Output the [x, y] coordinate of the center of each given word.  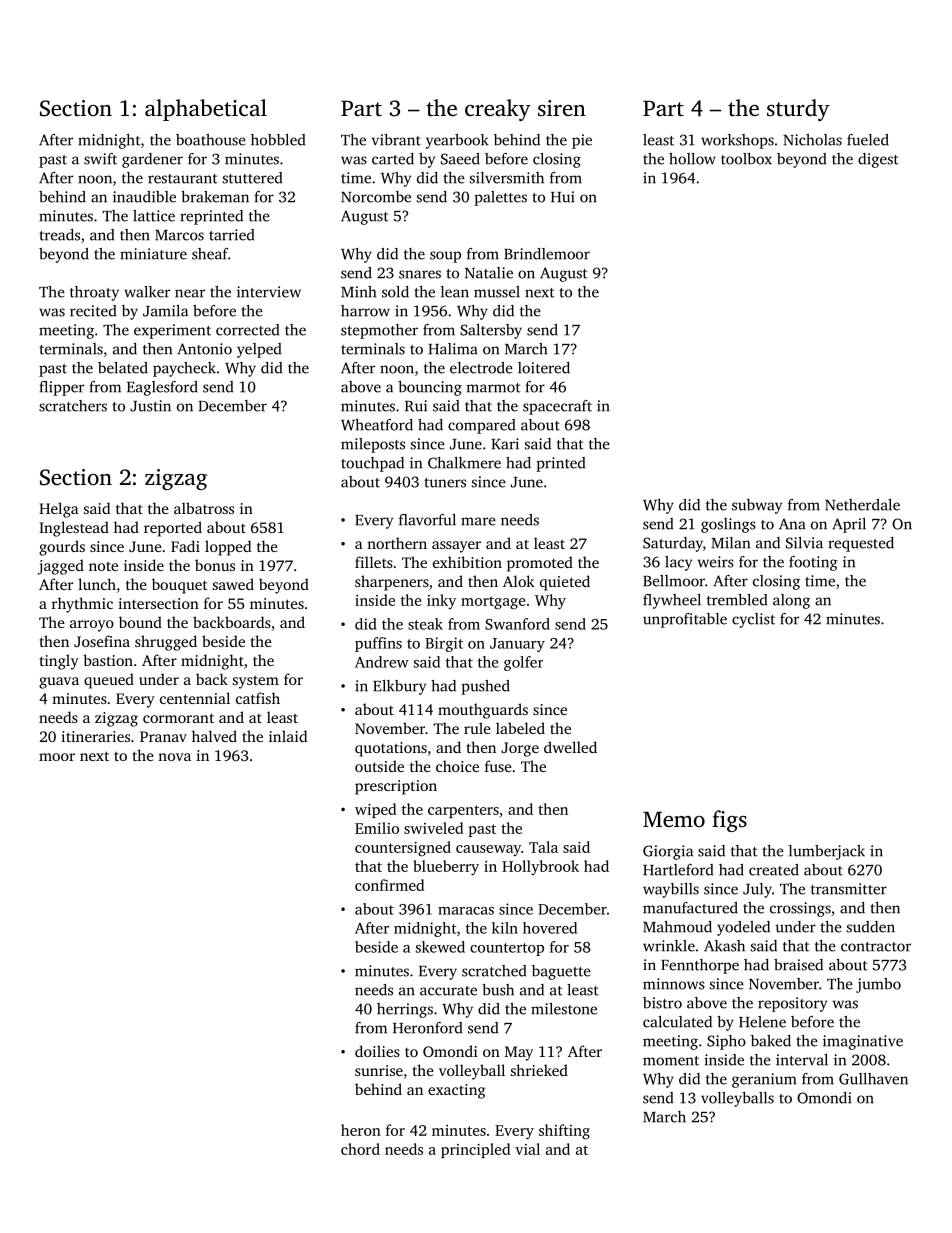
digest [878, 160]
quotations [391, 749]
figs [729, 821]
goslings [728, 525]
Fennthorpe [700, 966]
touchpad [372, 464]
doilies [377, 1051]
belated [123, 368]
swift [100, 159]
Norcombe [376, 197]
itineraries [95, 736]
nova [174, 757]
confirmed [389, 885]
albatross [204, 508]
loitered [544, 368]
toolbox [746, 159]
